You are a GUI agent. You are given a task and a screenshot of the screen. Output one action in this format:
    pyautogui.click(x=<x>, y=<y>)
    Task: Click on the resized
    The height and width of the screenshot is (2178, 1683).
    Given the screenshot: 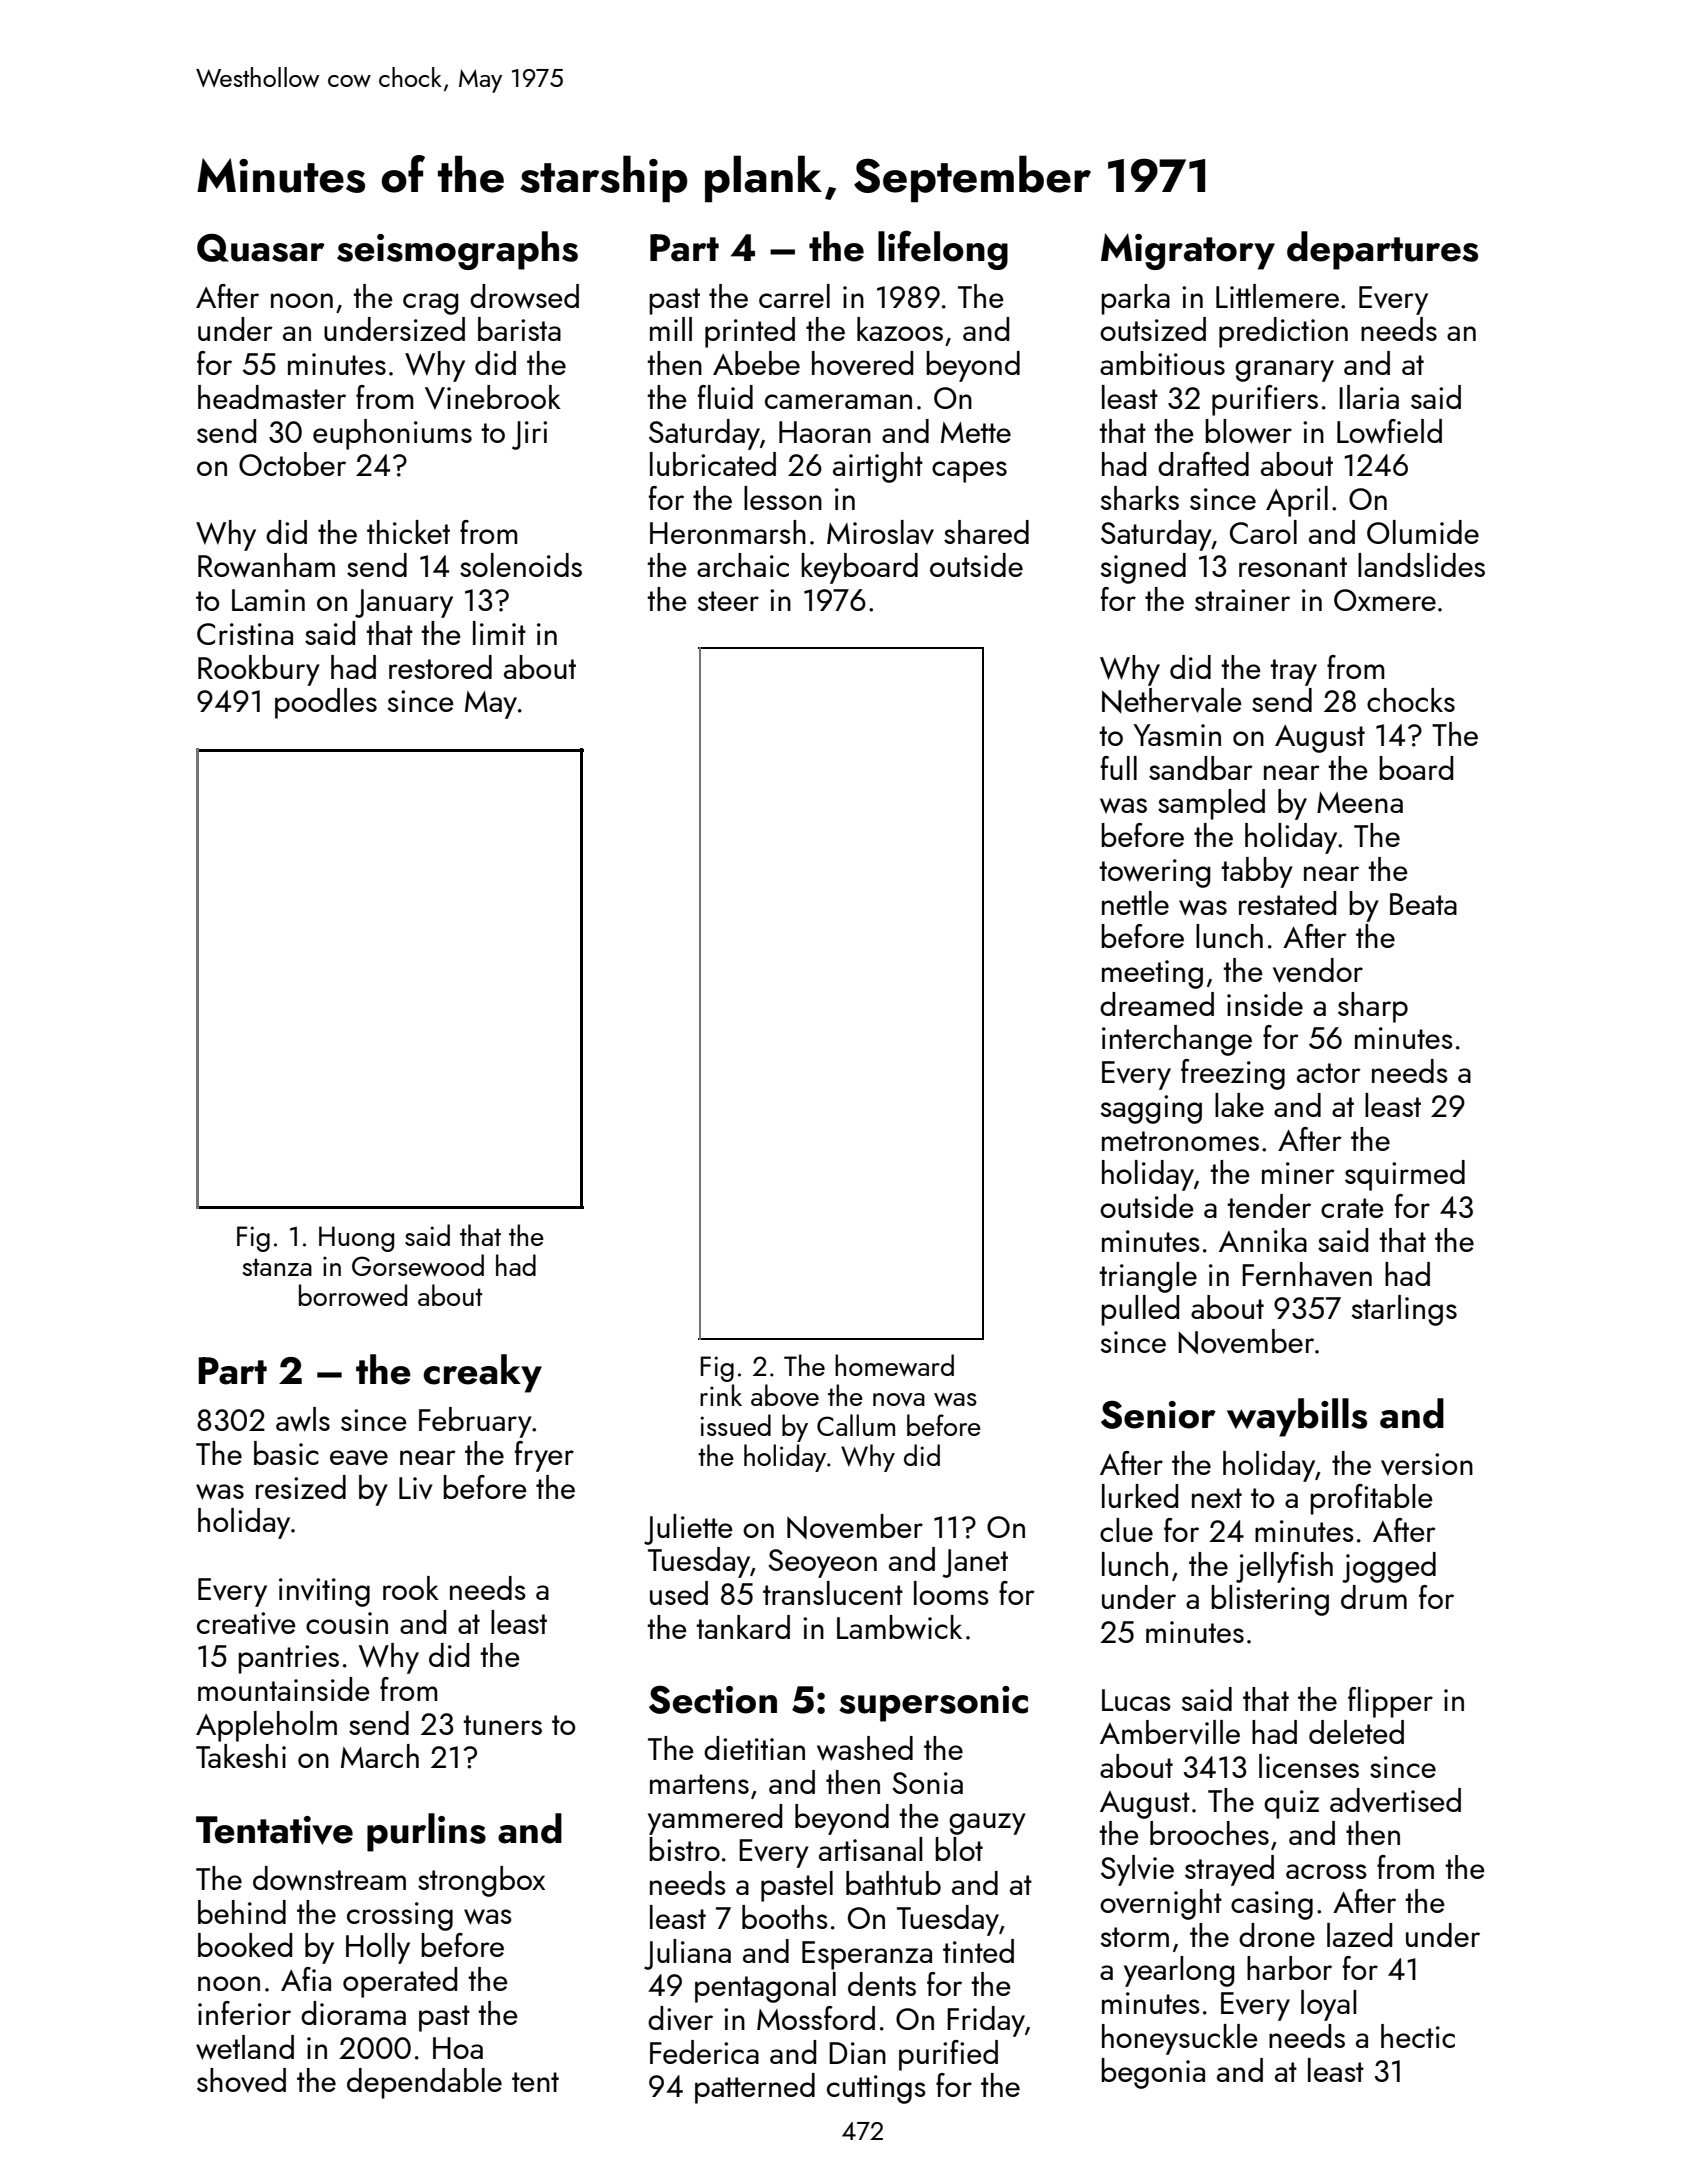 What is the action you would take?
    pyautogui.click(x=301, y=1487)
